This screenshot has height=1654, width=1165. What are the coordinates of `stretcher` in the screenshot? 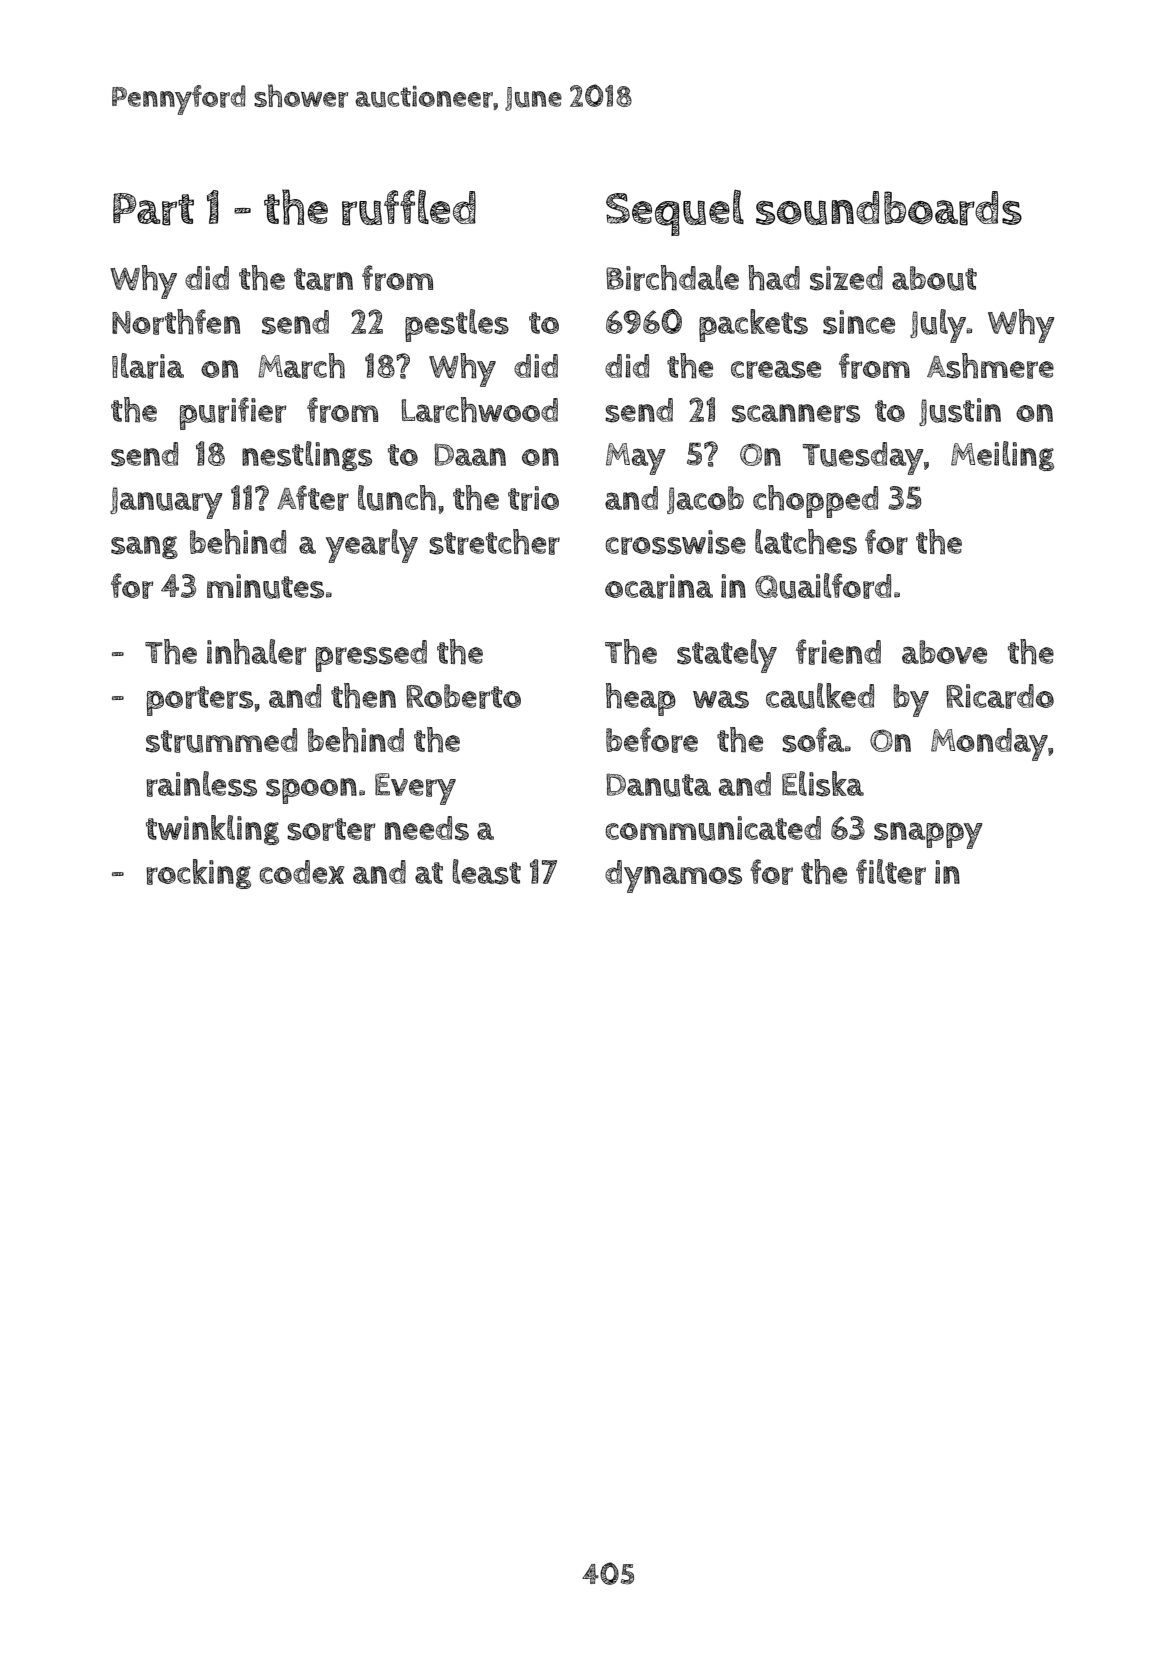 It's located at (494, 542).
